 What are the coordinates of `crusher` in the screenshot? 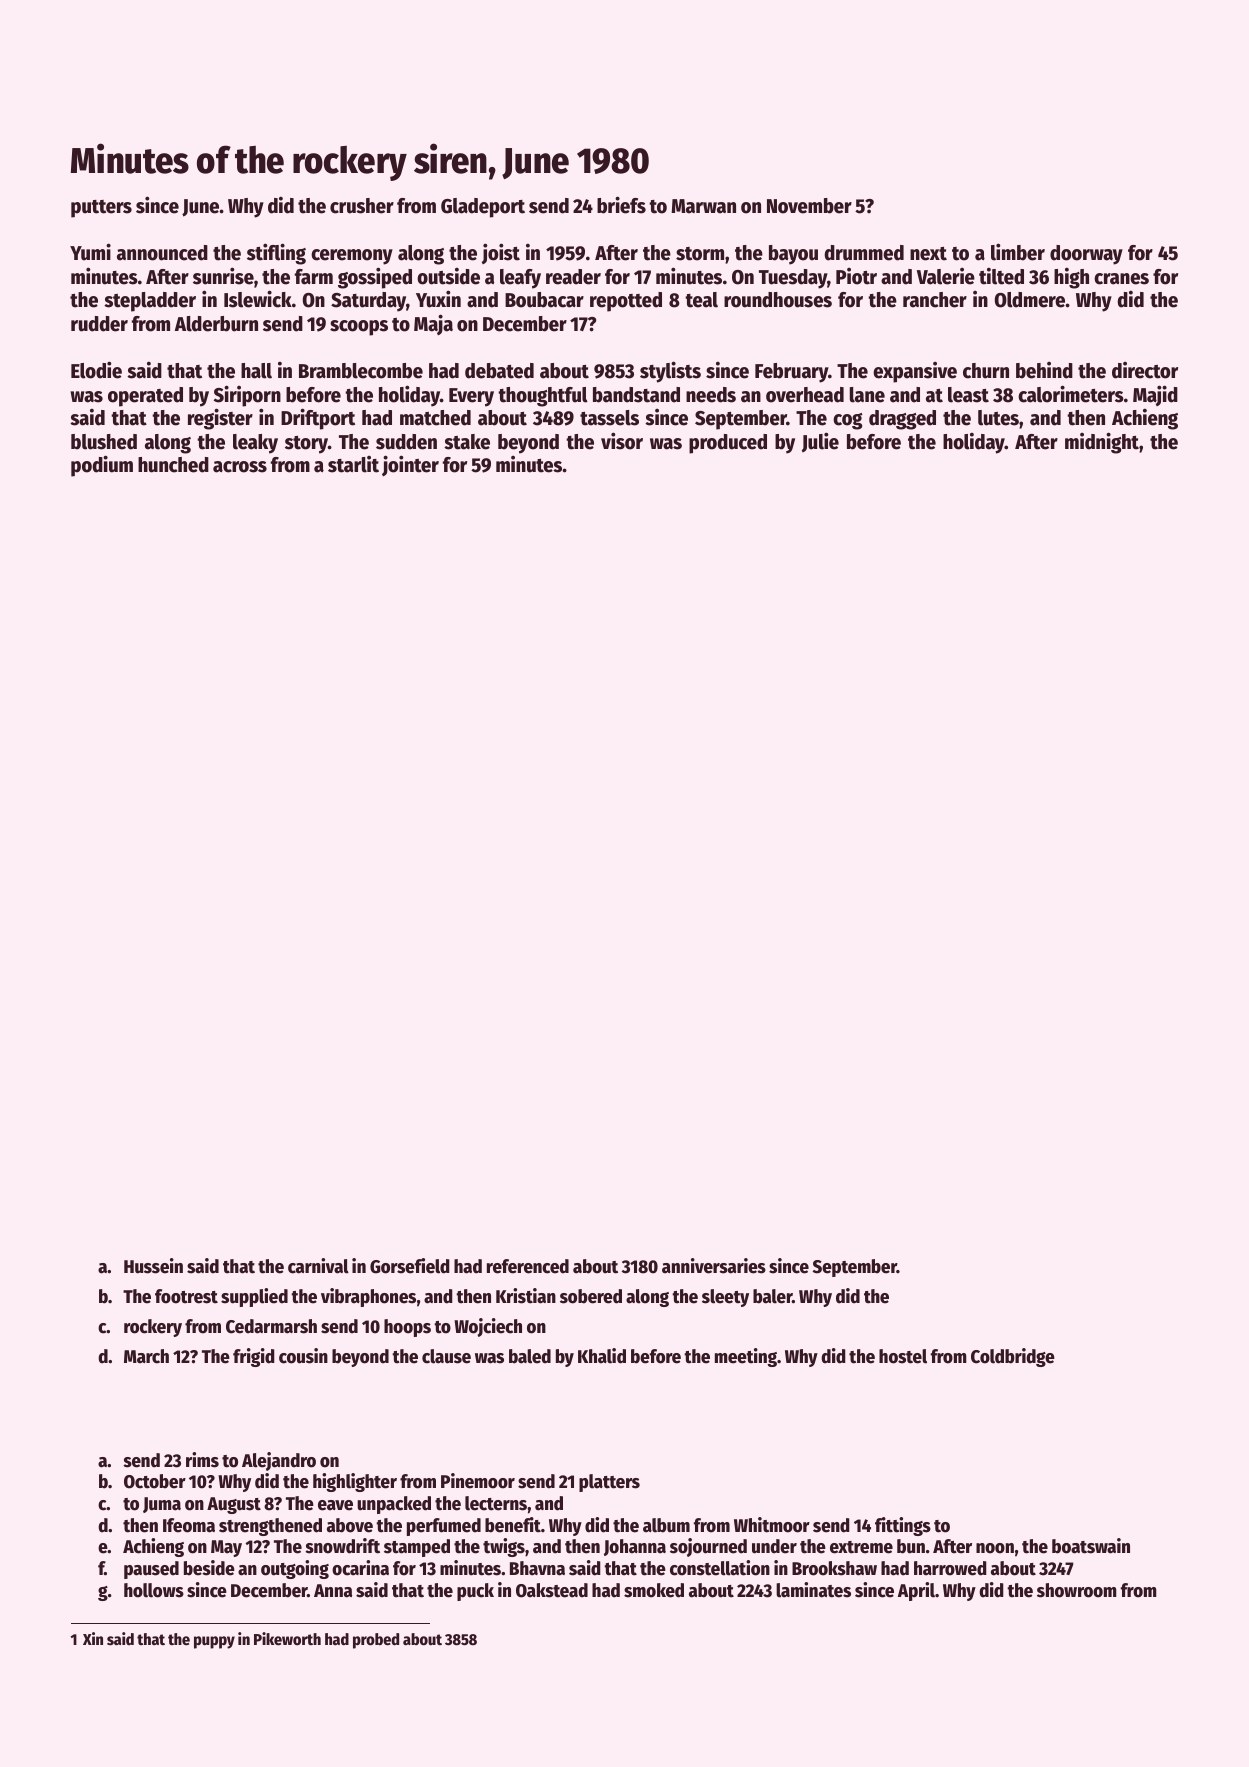 It's located at (362, 206).
